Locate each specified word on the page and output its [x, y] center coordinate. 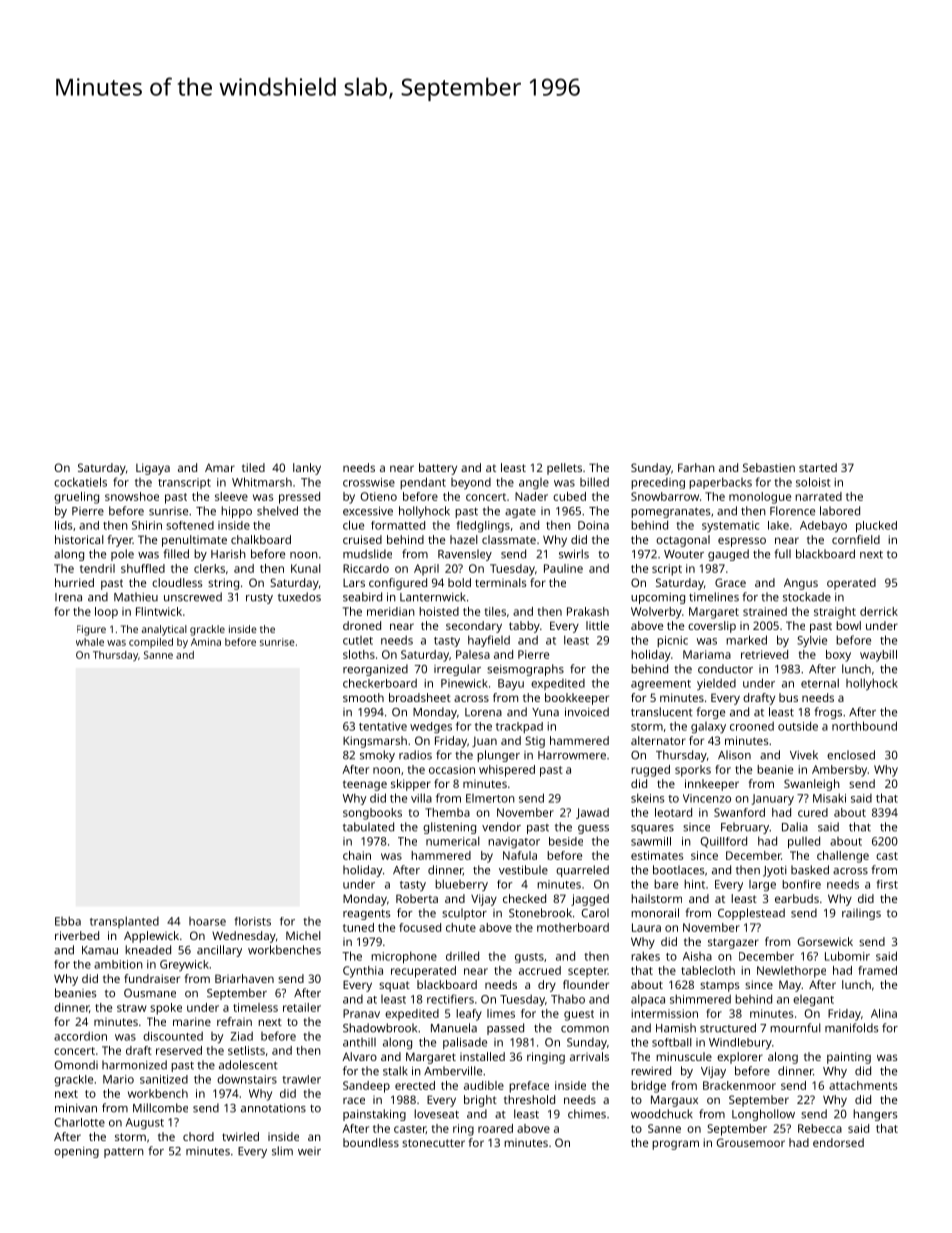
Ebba [68, 921]
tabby [524, 627]
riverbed [77, 935]
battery [438, 469]
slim [282, 1151]
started [818, 467]
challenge [843, 857]
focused [420, 927]
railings [861, 914]
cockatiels [80, 482]
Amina [206, 642]
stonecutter [433, 1143]
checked [524, 898]
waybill [878, 656]
